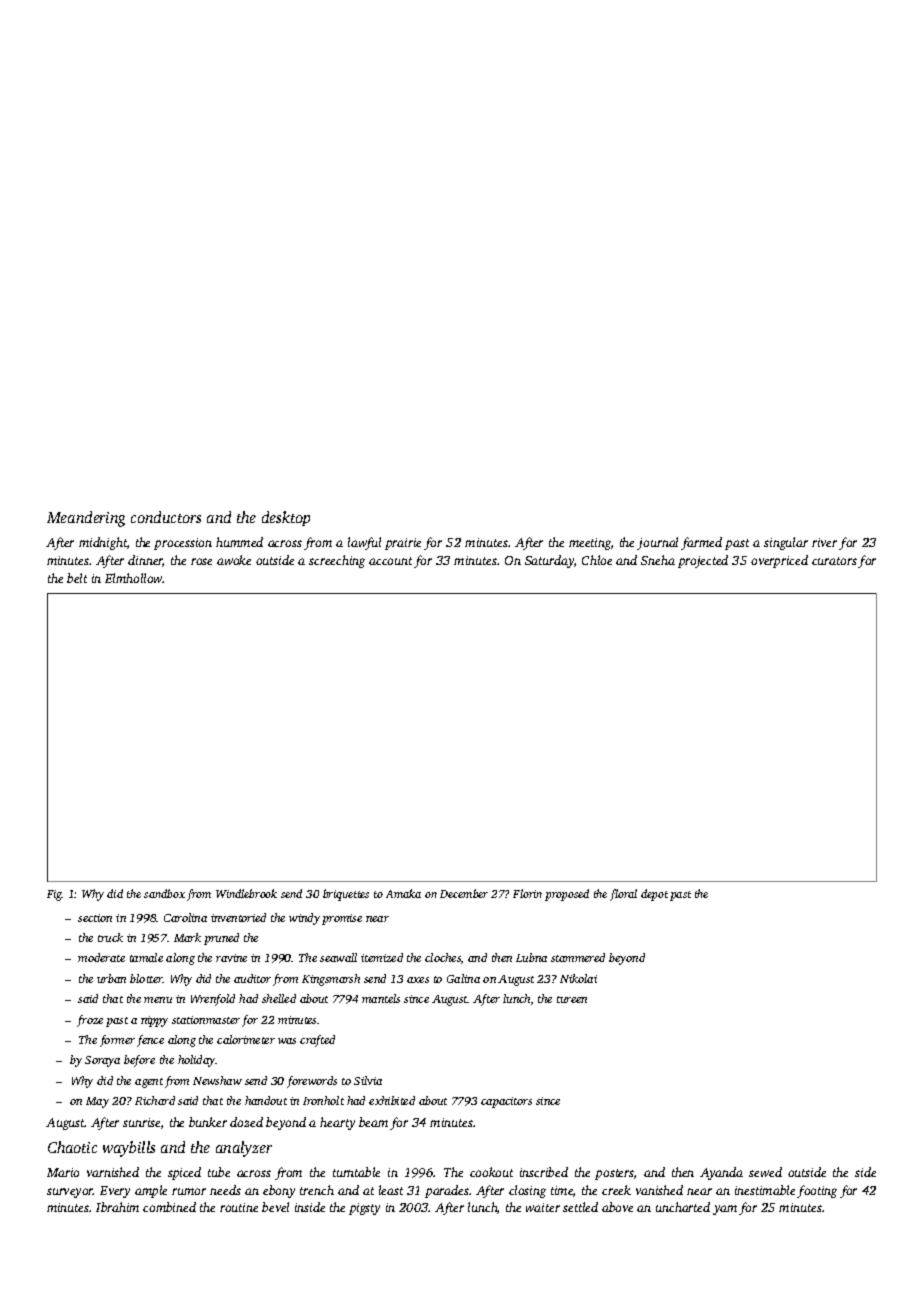 Image resolution: width=924 pixels, height=1308 pixels. What do you see at coordinates (654, 895) in the screenshot?
I see `depot` at bounding box center [654, 895].
